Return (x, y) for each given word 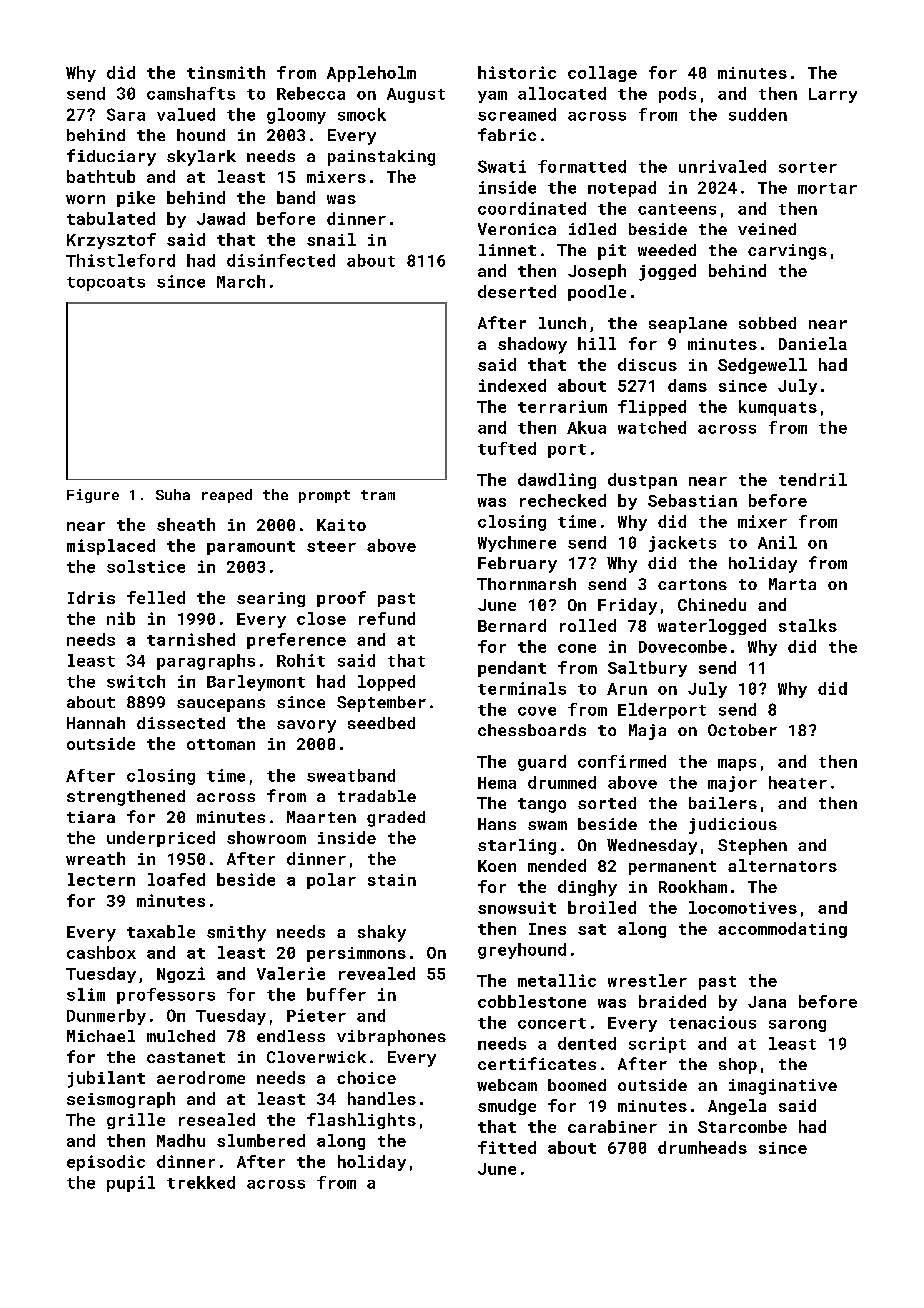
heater (798, 782)
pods (677, 95)
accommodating (782, 930)
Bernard (512, 625)
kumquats (778, 408)
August (416, 95)
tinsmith (226, 72)
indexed (512, 385)
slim (86, 994)
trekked (201, 1182)
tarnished (191, 639)
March (241, 281)
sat (592, 929)
